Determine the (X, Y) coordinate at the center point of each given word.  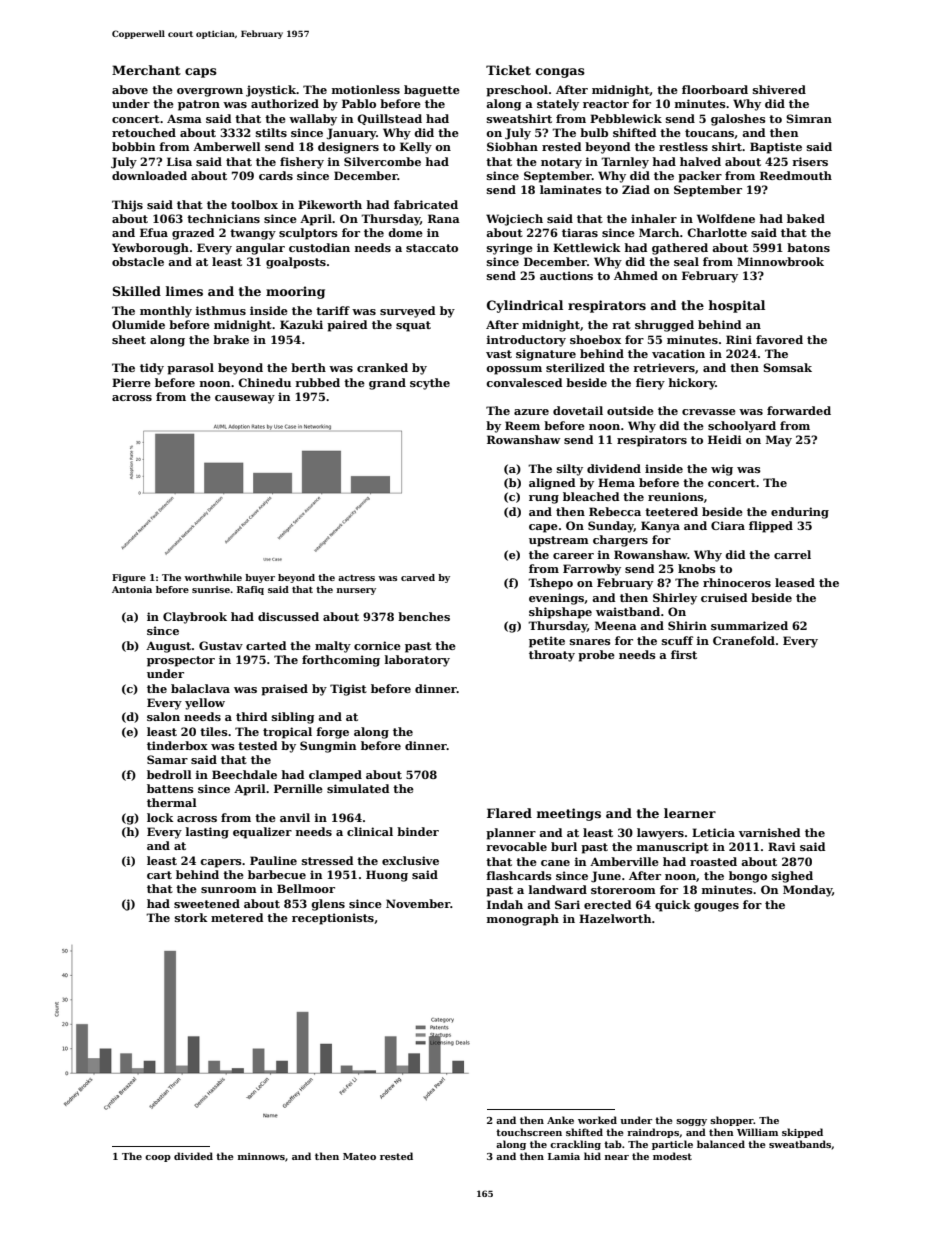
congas (560, 73)
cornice (377, 645)
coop (158, 1158)
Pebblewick (626, 118)
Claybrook (195, 618)
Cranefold (744, 640)
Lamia (564, 1156)
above (130, 89)
